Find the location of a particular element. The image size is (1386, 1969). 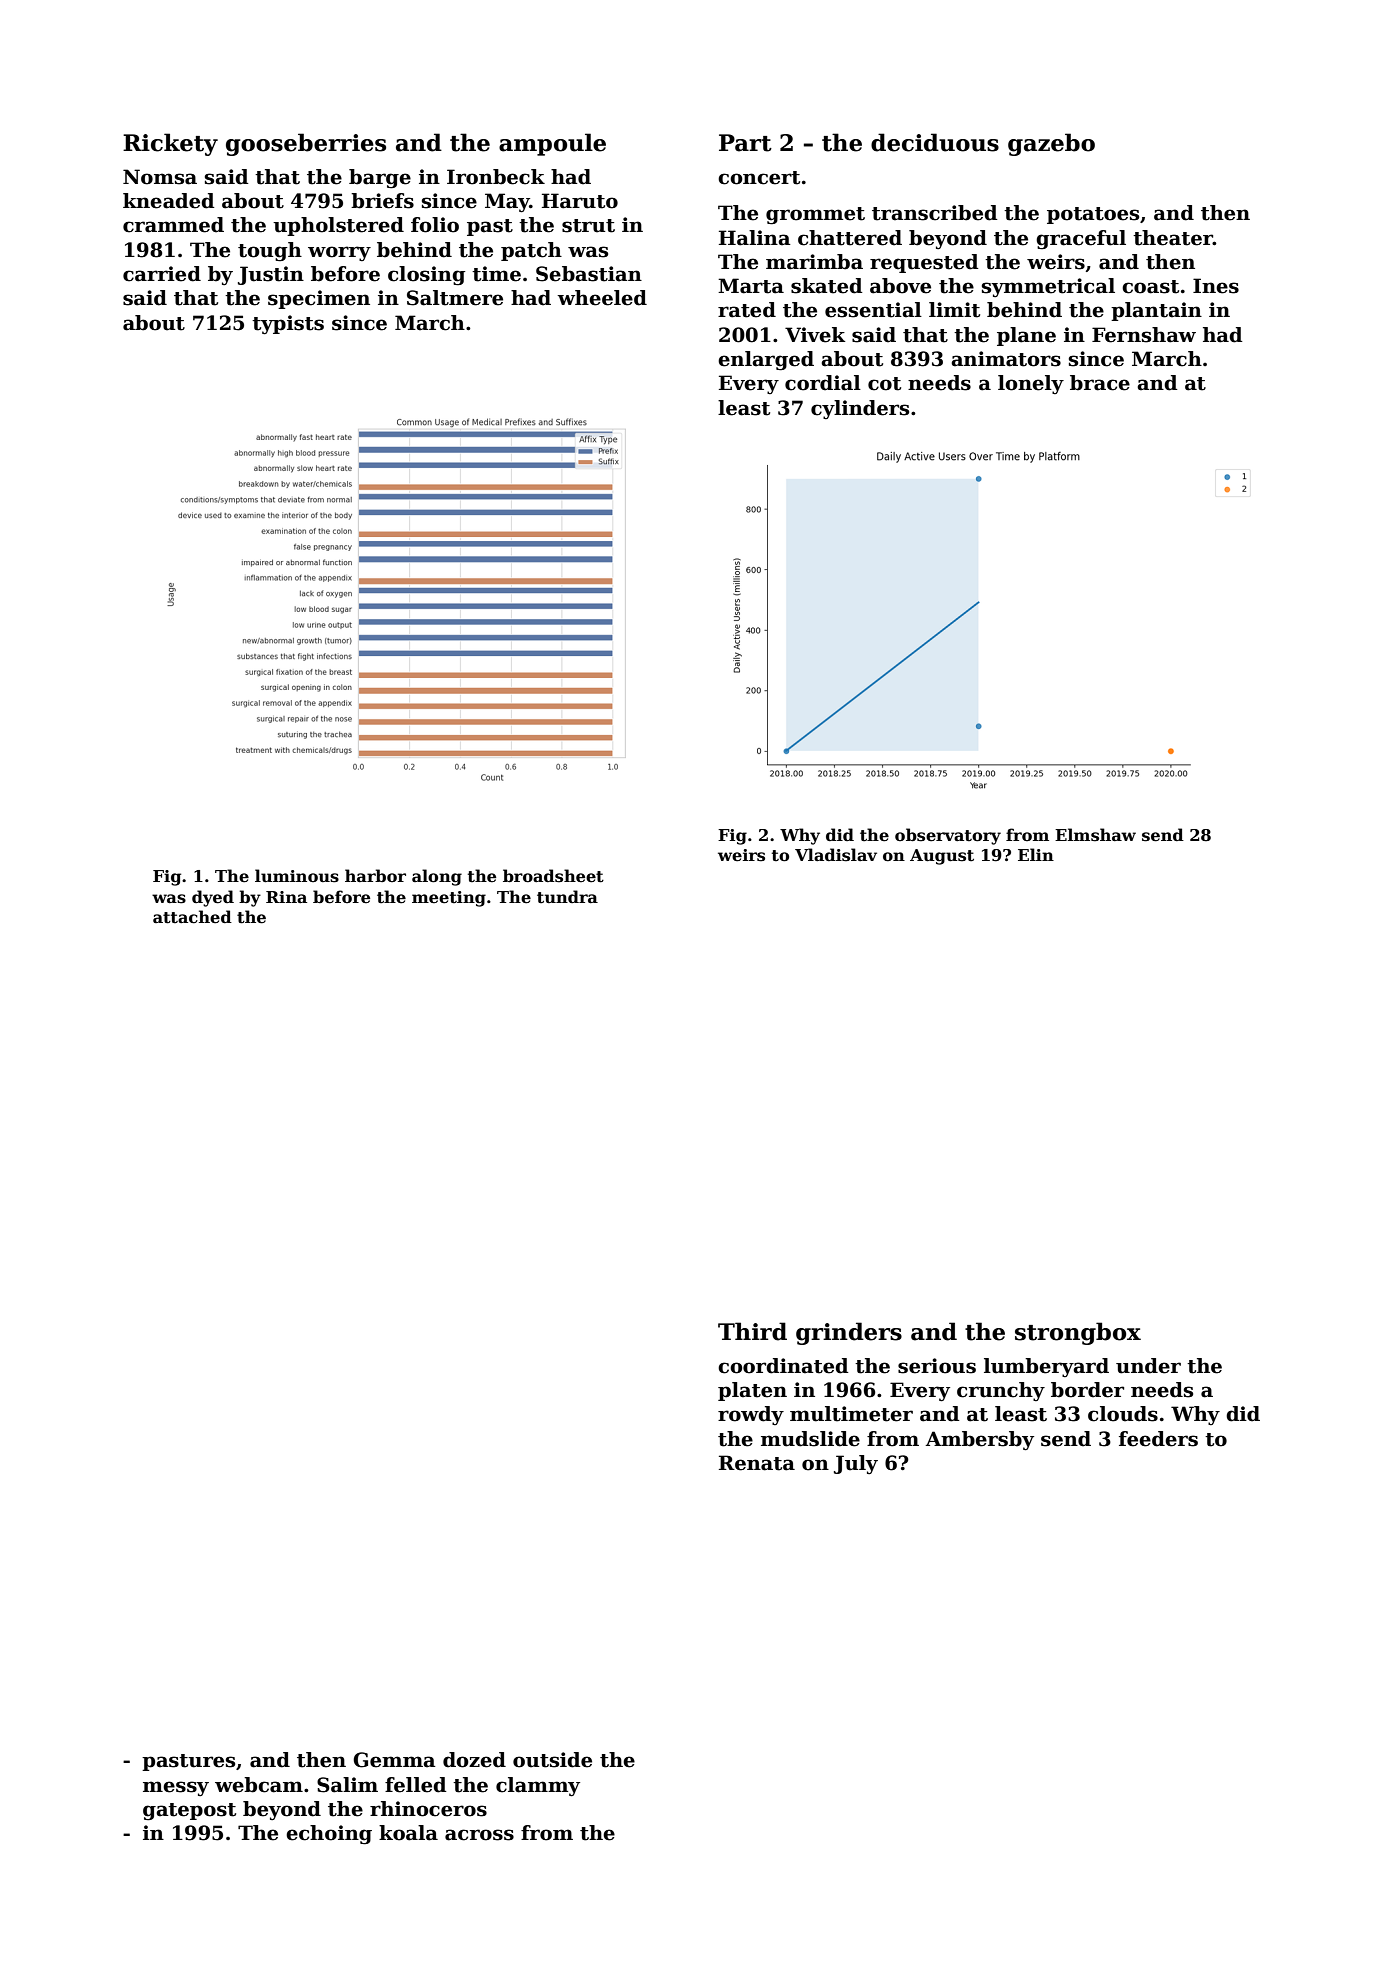

Elmshaw is located at coordinates (1095, 835).
